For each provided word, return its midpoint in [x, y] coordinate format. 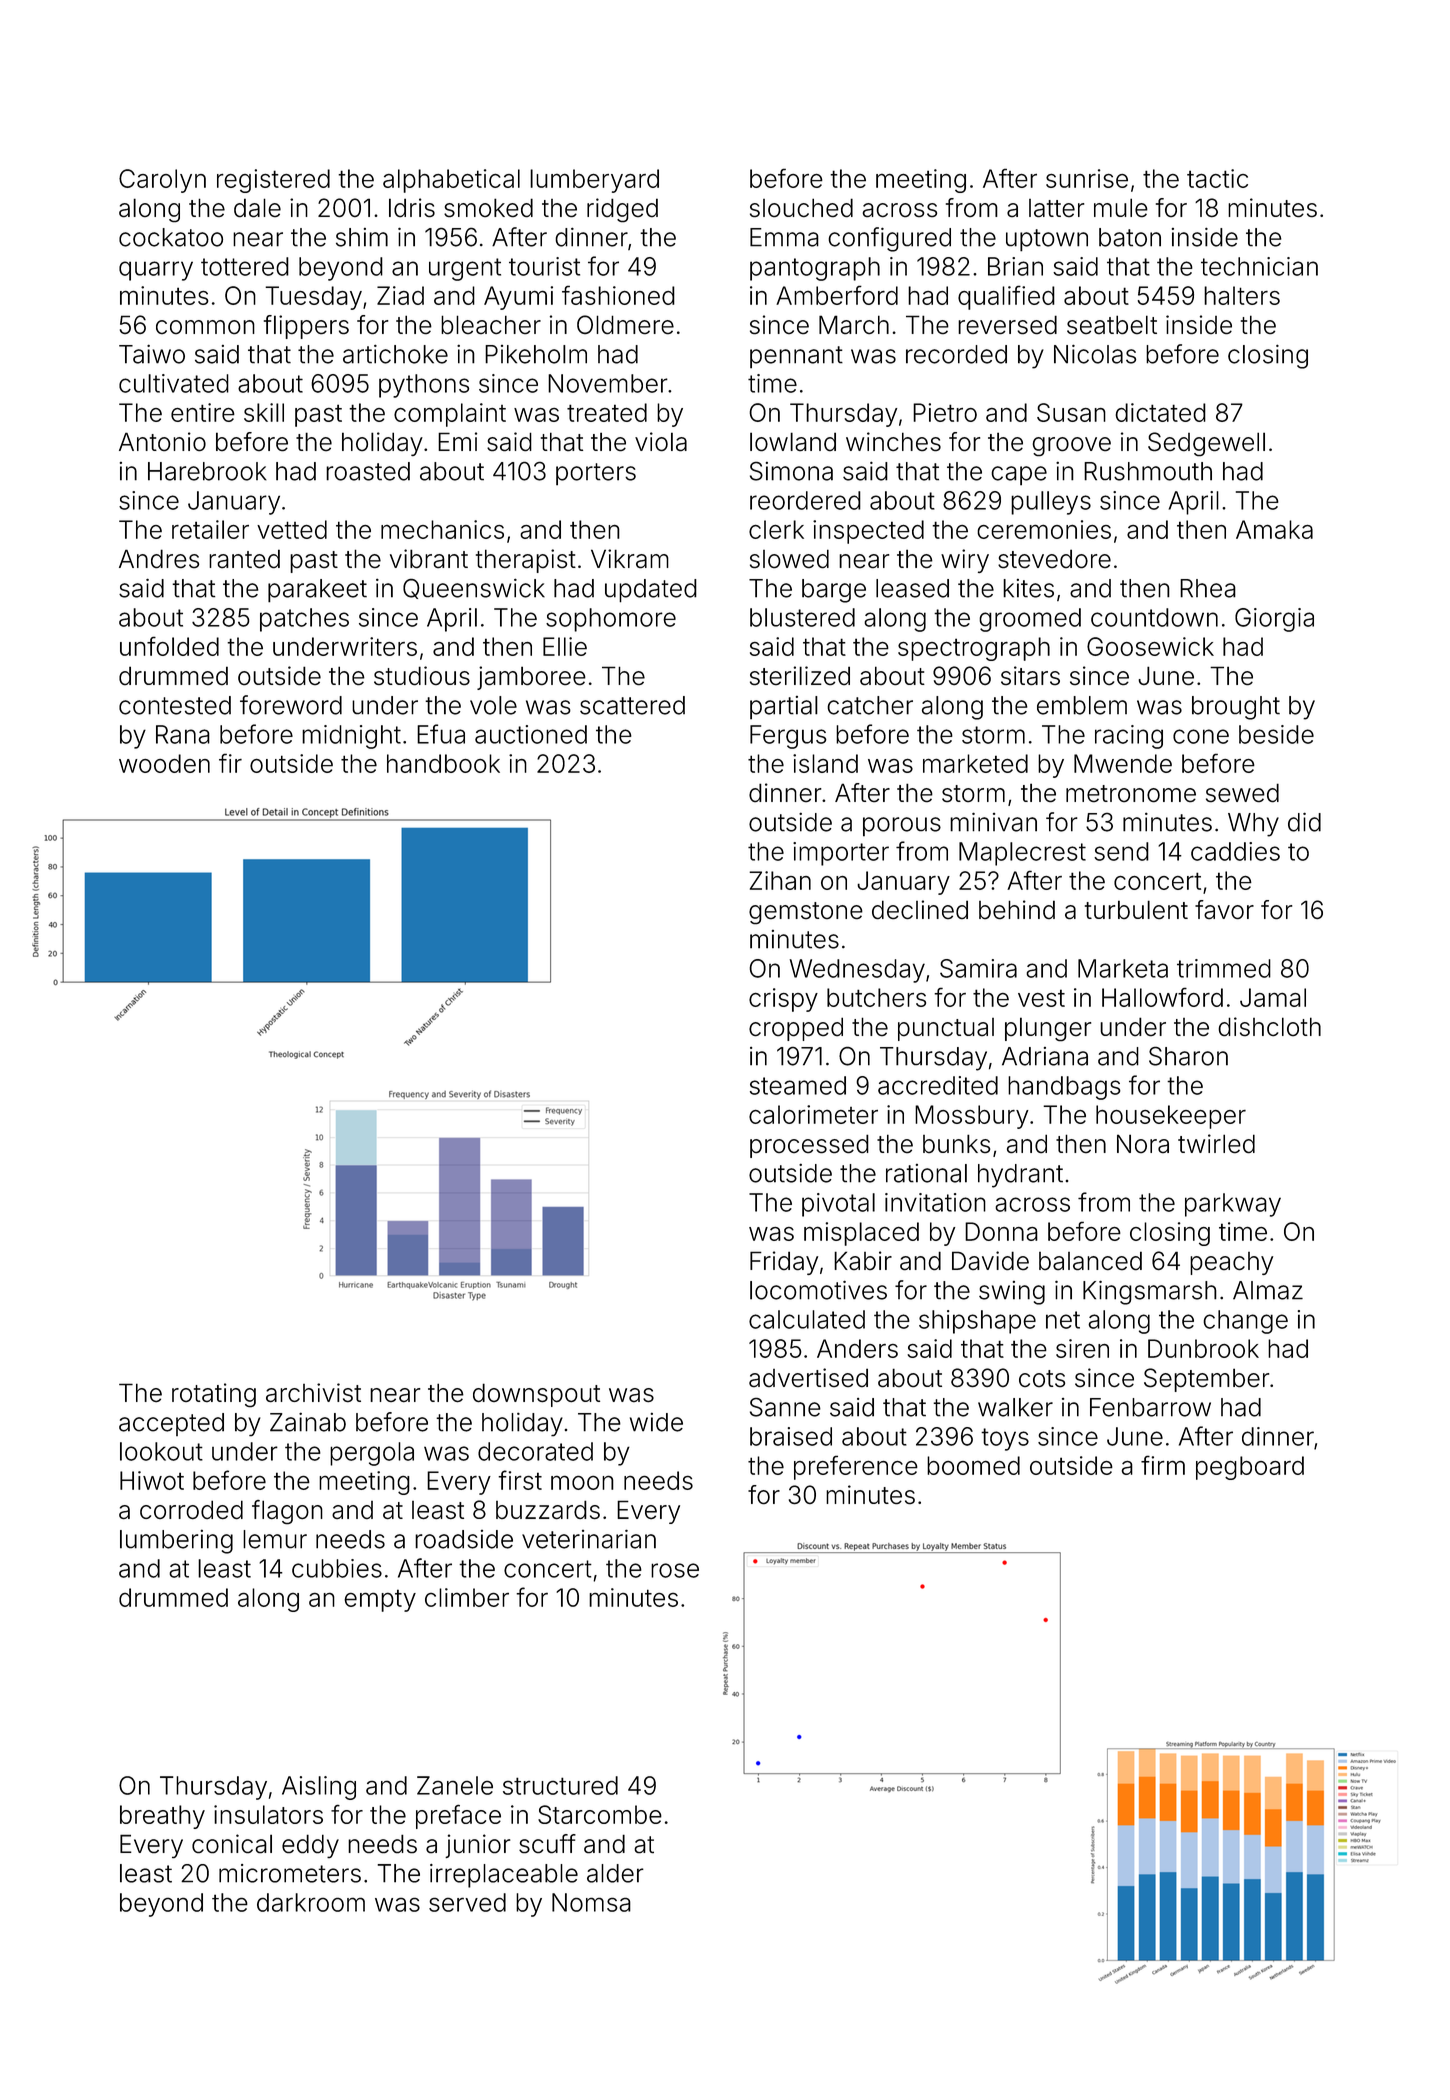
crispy [783, 1000]
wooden [164, 763]
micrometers [290, 1873]
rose [675, 1570]
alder [615, 1873]
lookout [161, 1451]
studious [422, 675]
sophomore [611, 620]
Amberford [837, 295]
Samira [978, 968]
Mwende [1123, 763]
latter [1056, 208]
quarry [156, 271]
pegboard [1250, 1468]
